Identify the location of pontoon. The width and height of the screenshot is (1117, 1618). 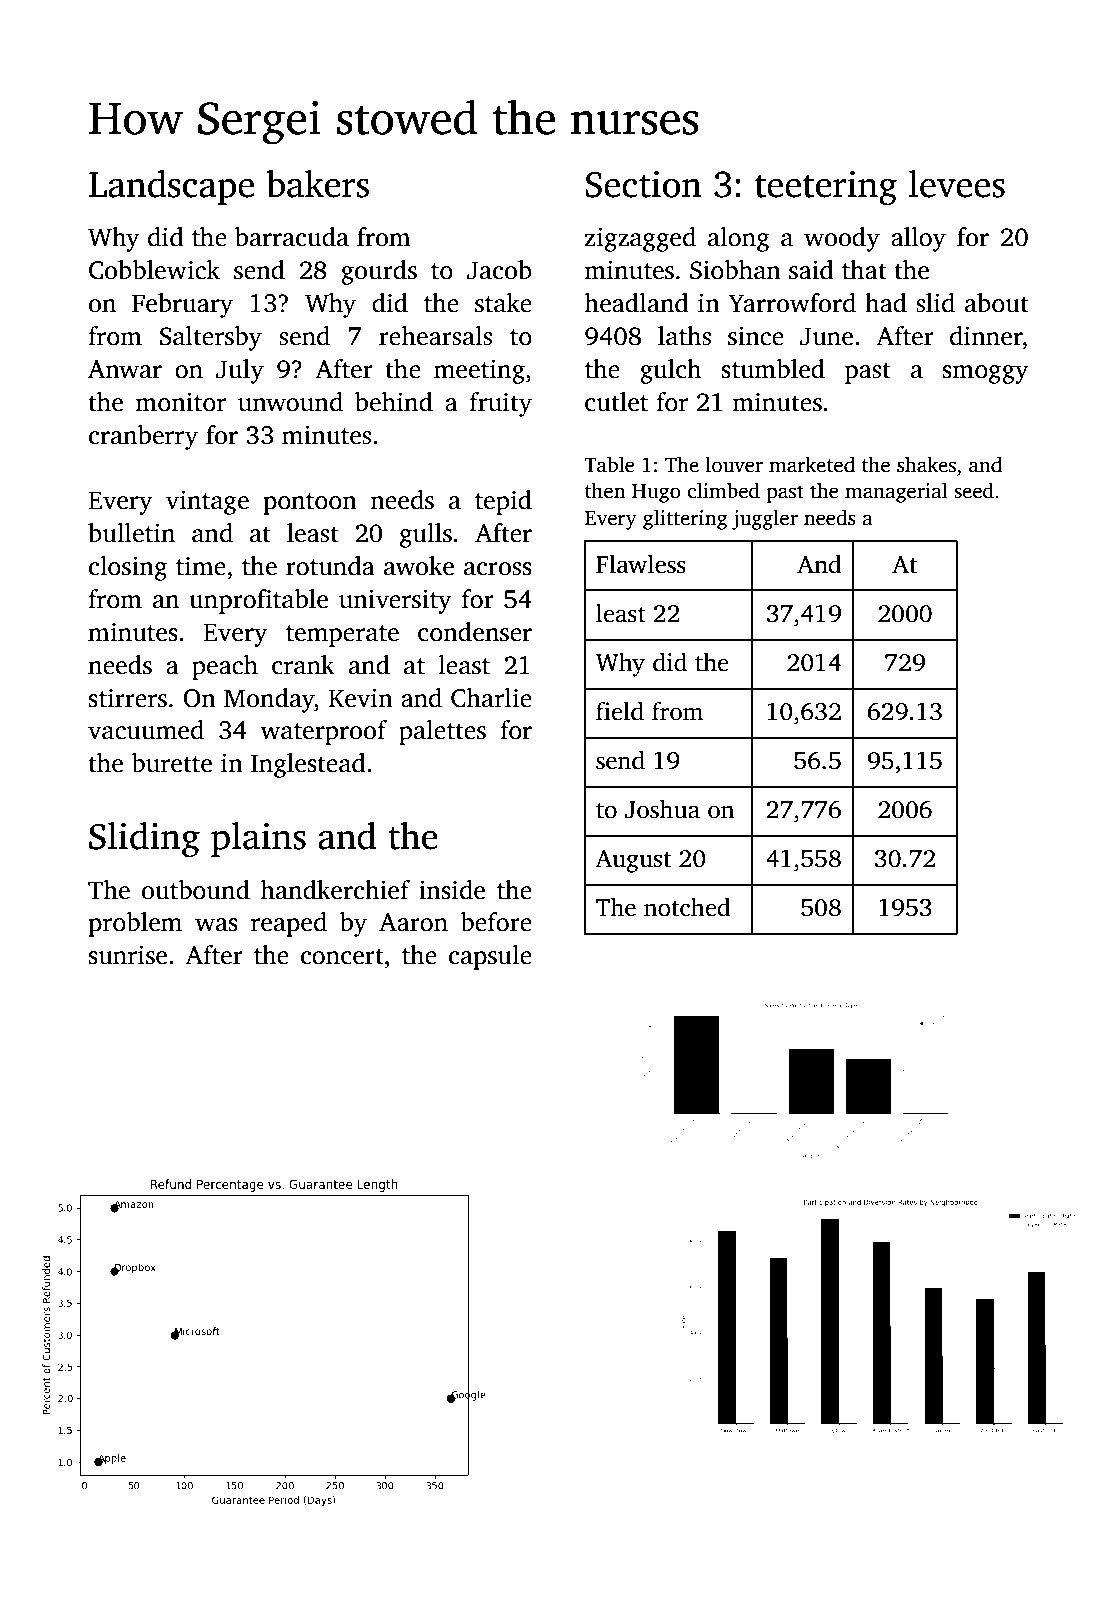
(310, 504).
